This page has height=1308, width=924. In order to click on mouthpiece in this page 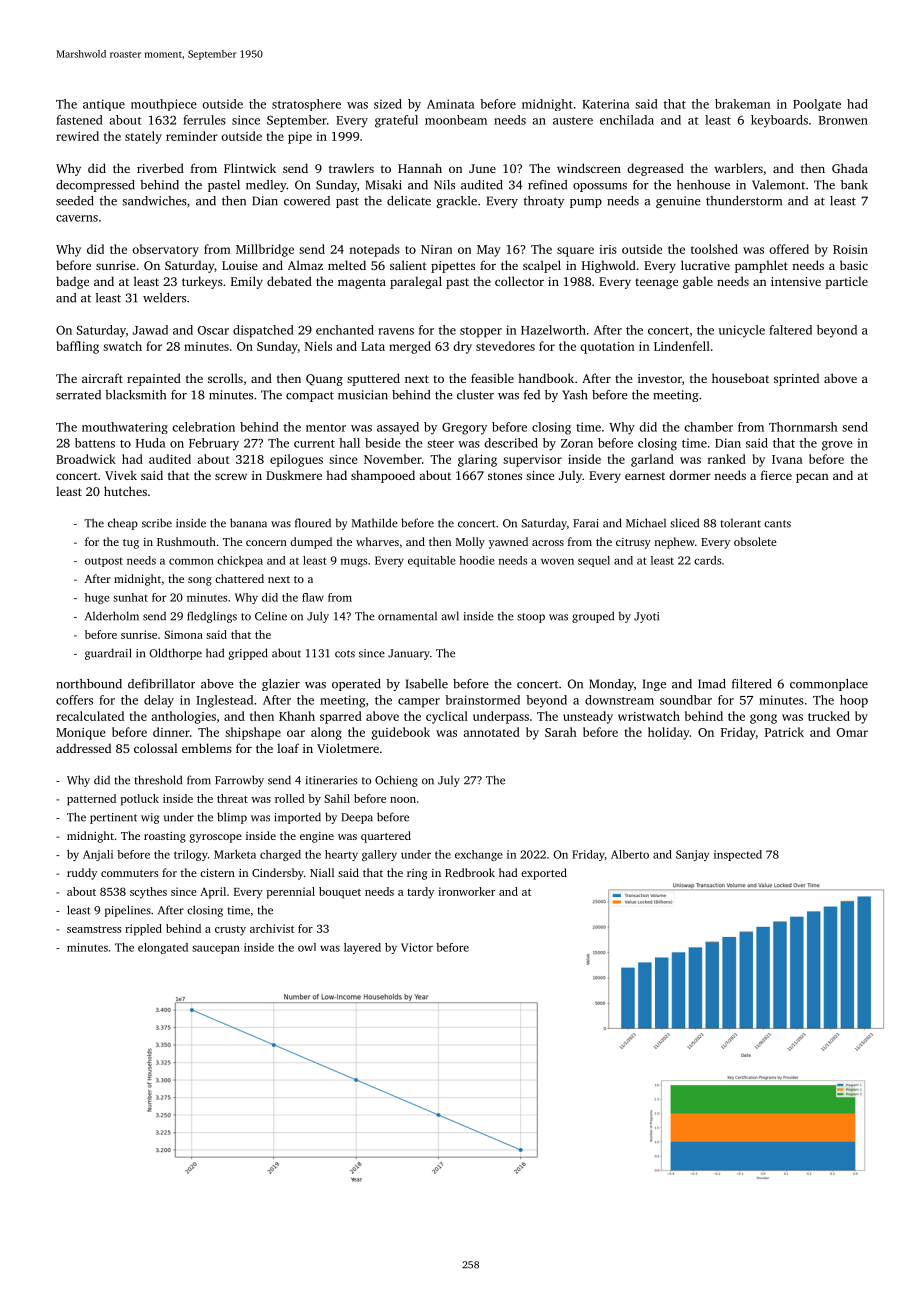, I will do `click(164, 105)`.
